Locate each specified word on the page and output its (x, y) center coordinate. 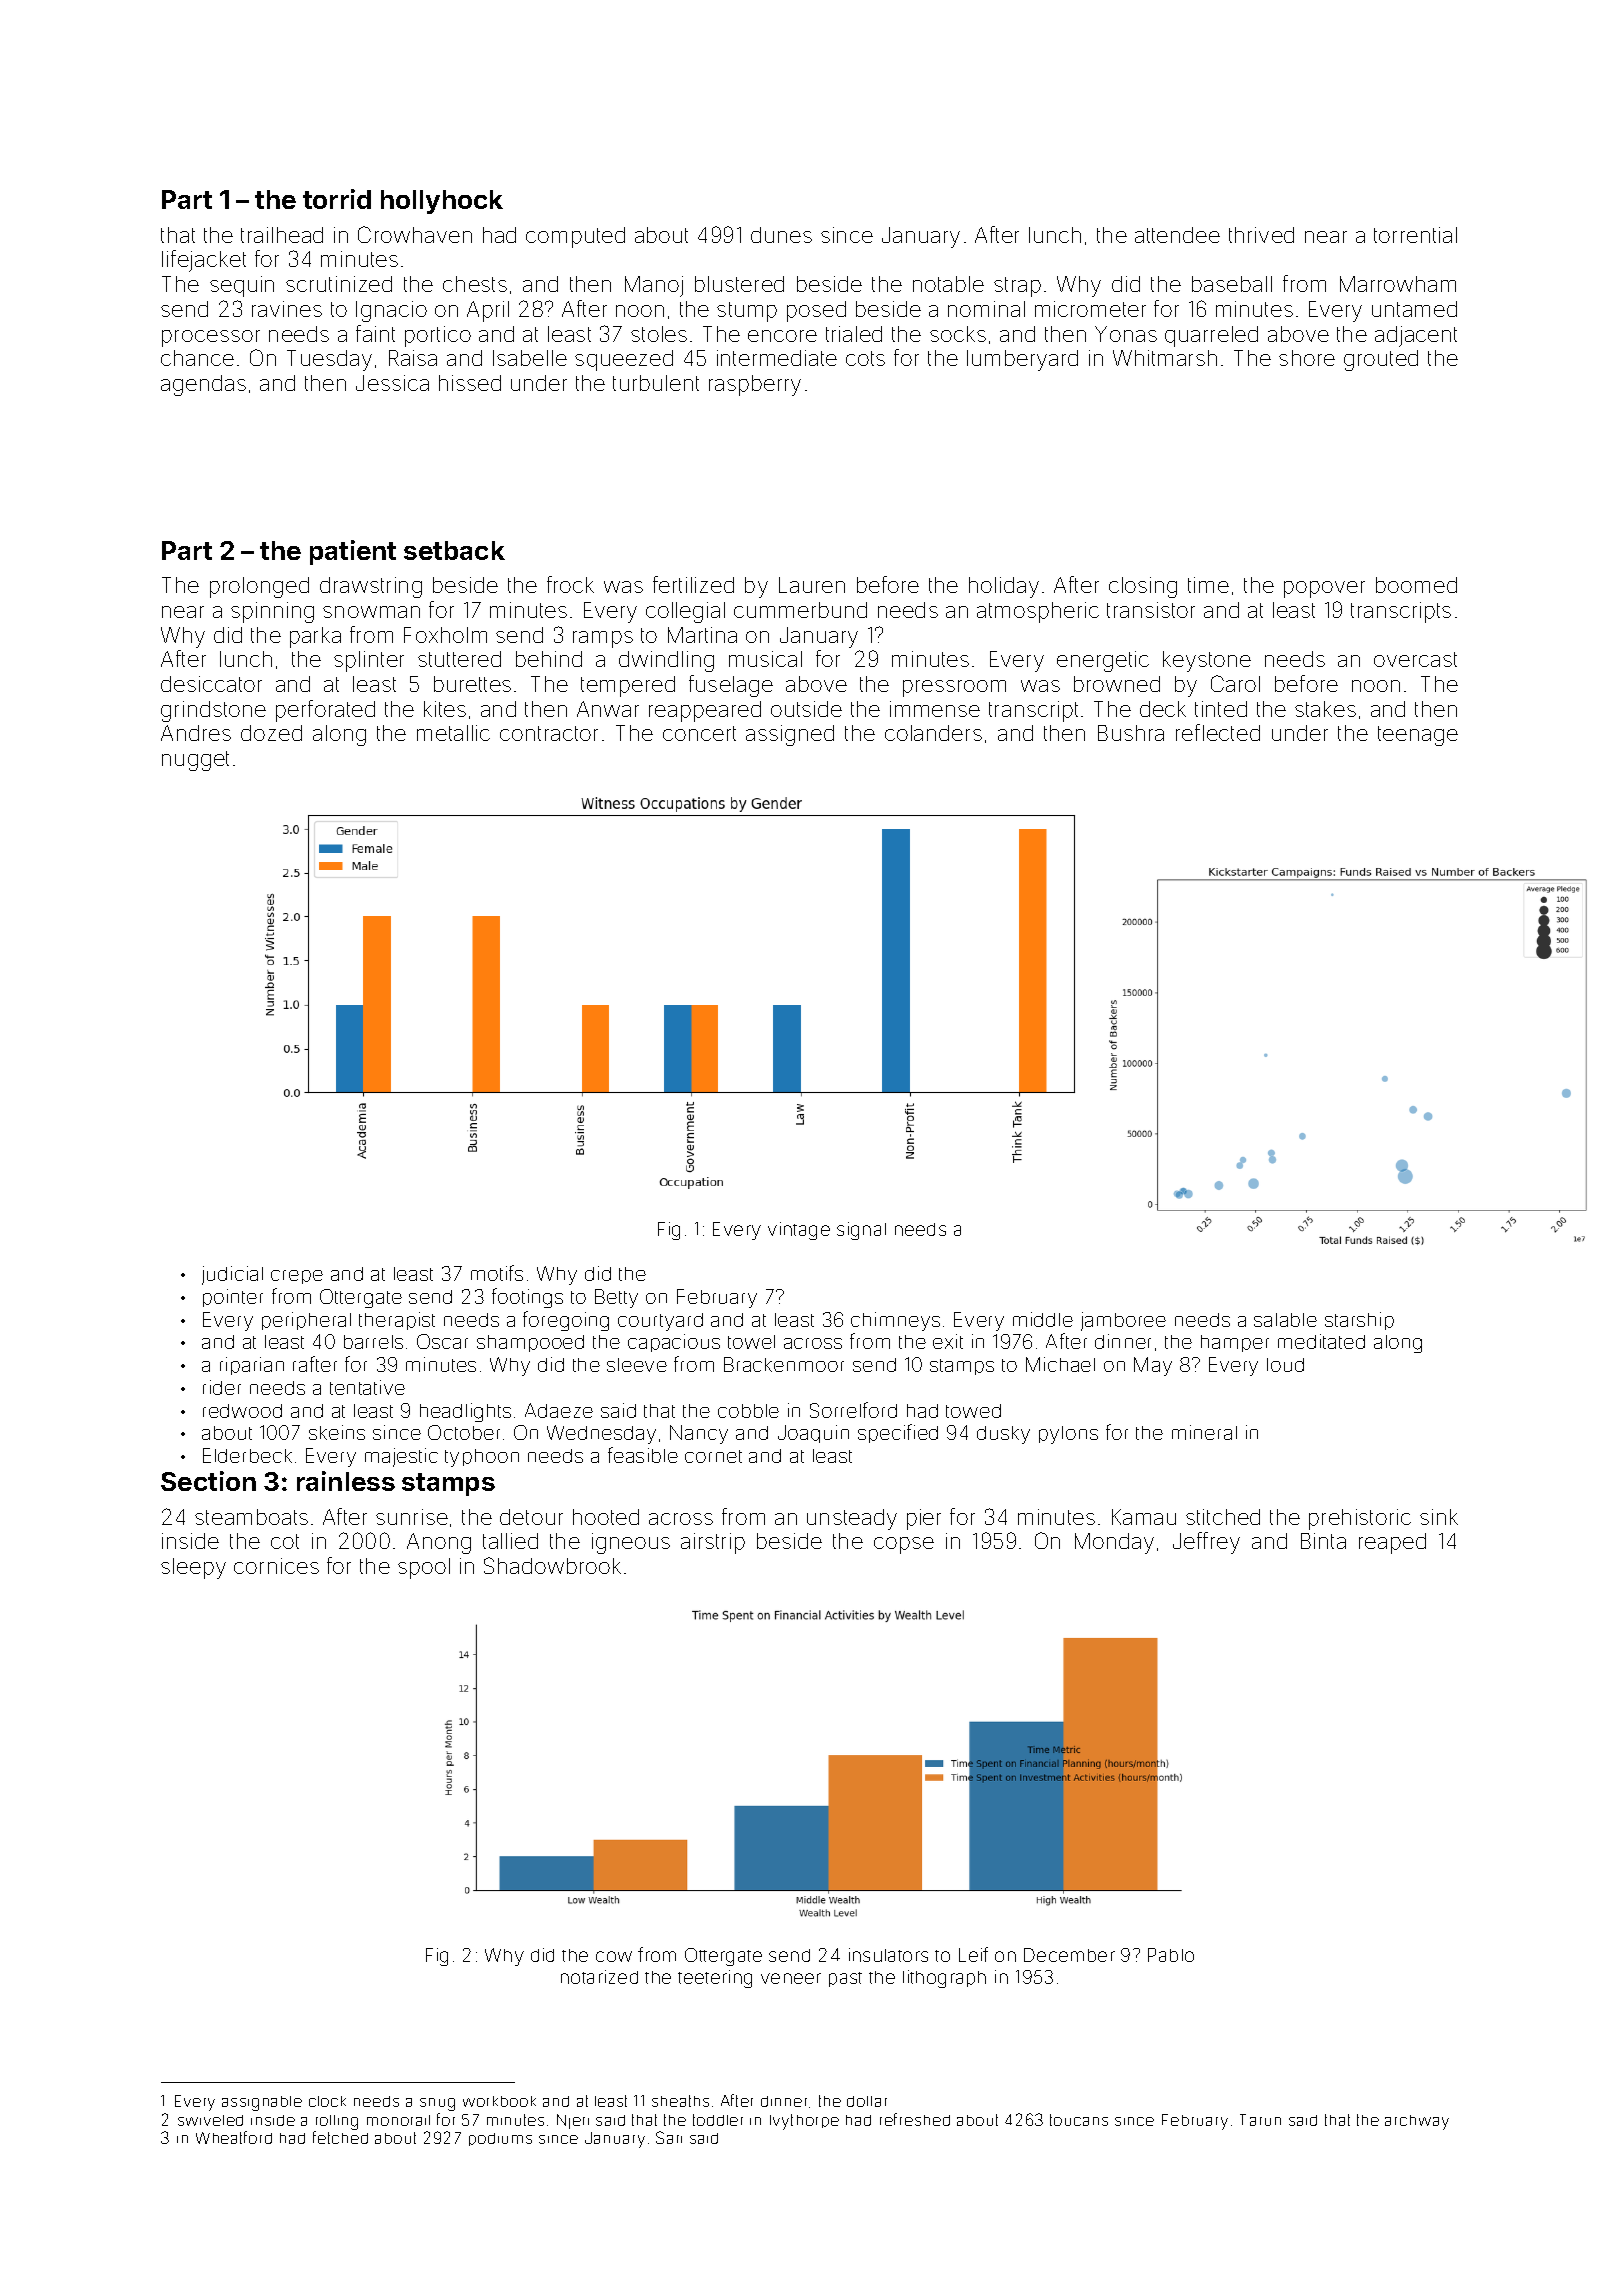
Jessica (392, 383)
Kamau (1144, 1517)
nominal (986, 309)
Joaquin (813, 1434)
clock (327, 2101)
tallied (510, 1541)
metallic (453, 733)
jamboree (1123, 1321)
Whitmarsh (1165, 358)
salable (1285, 1320)
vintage (799, 1231)
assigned (790, 735)
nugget (195, 761)
